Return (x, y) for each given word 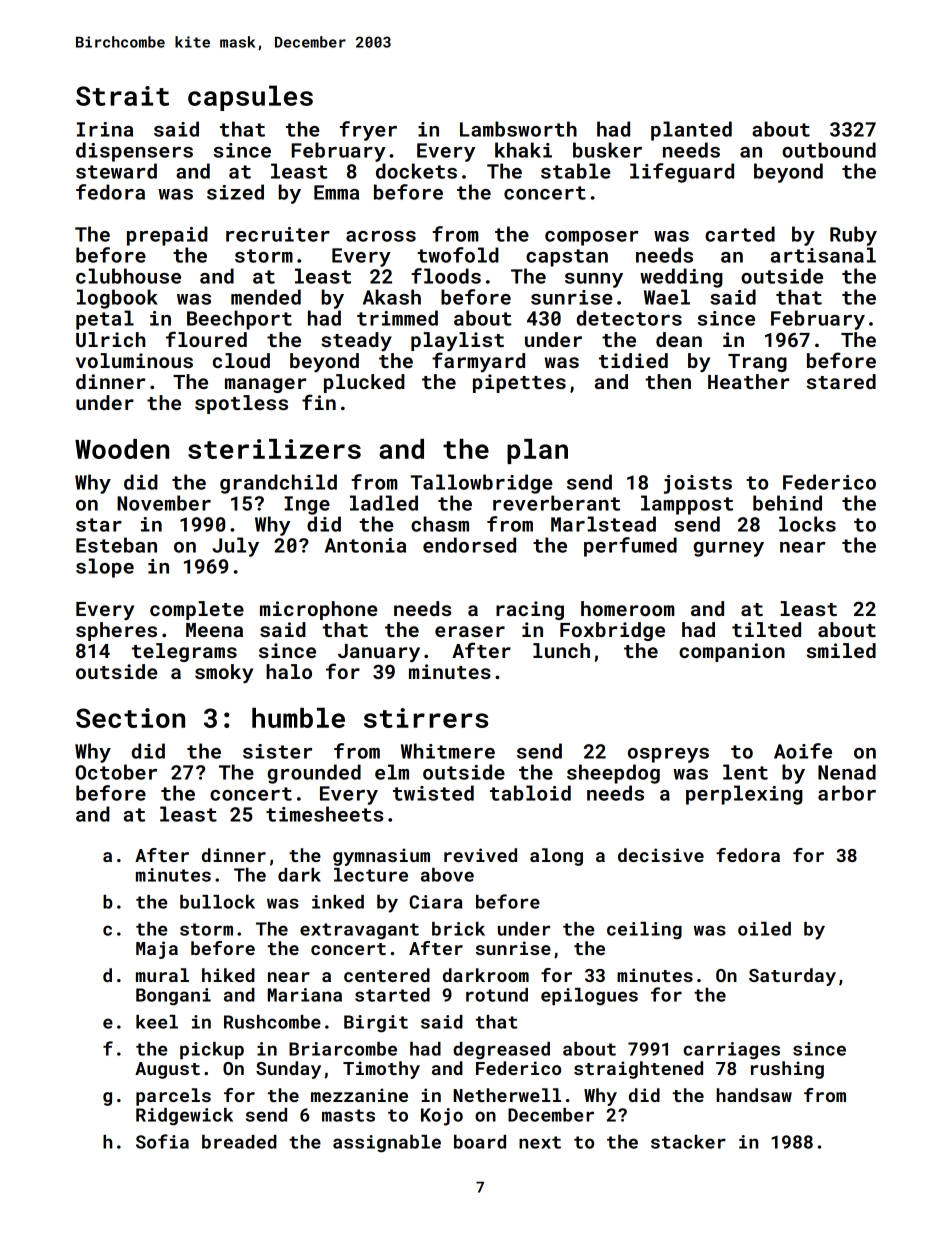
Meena (214, 630)
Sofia (162, 1141)
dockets (416, 171)
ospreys (668, 755)
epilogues (589, 997)
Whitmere (448, 751)
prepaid (167, 236)
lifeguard (682, 173)
